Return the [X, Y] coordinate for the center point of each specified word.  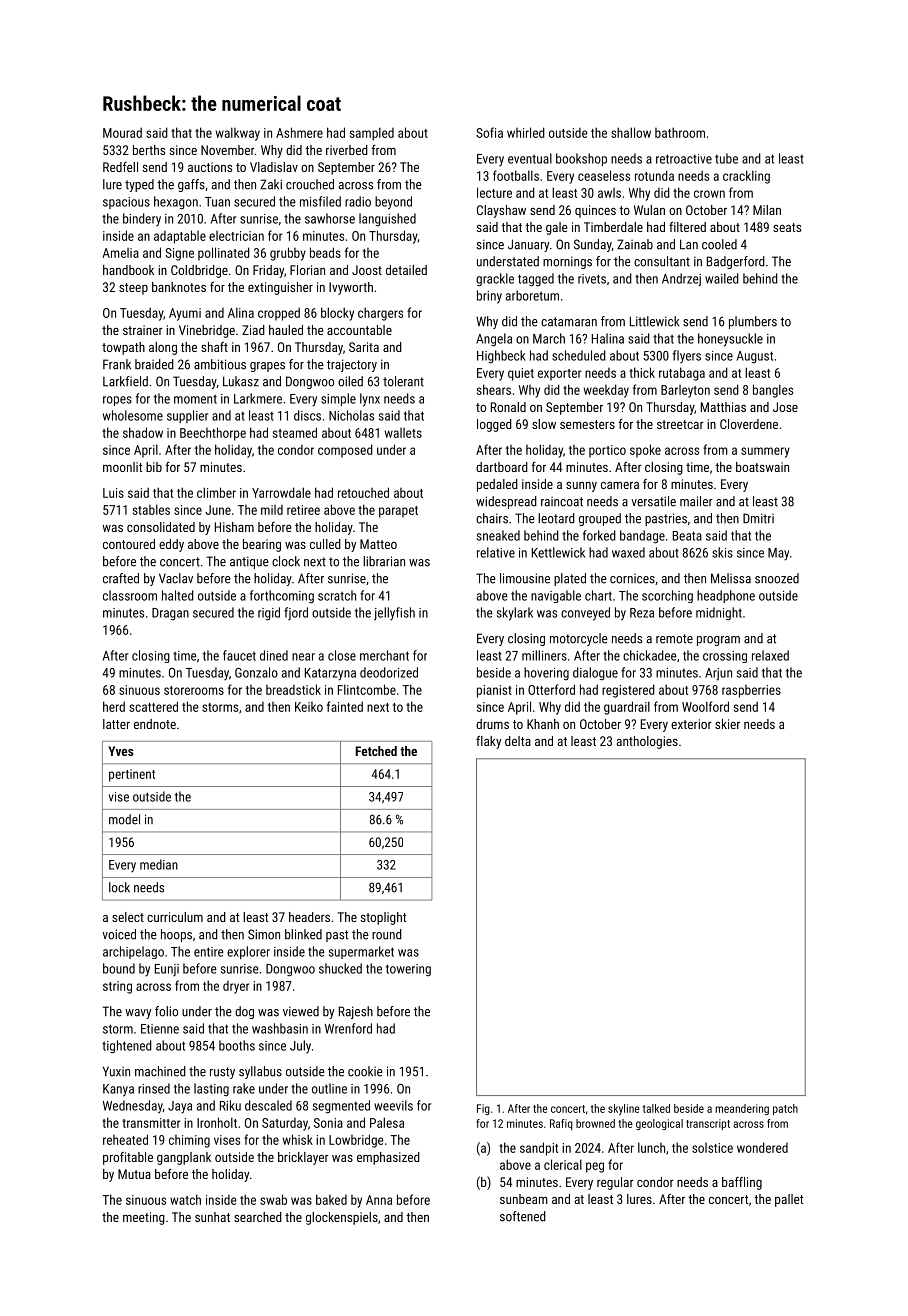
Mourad [122, 132]
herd [114, 706]
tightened [127, 1047]
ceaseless [604, 175]
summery [765, 452]
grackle [495, 280]
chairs [492, 518]
